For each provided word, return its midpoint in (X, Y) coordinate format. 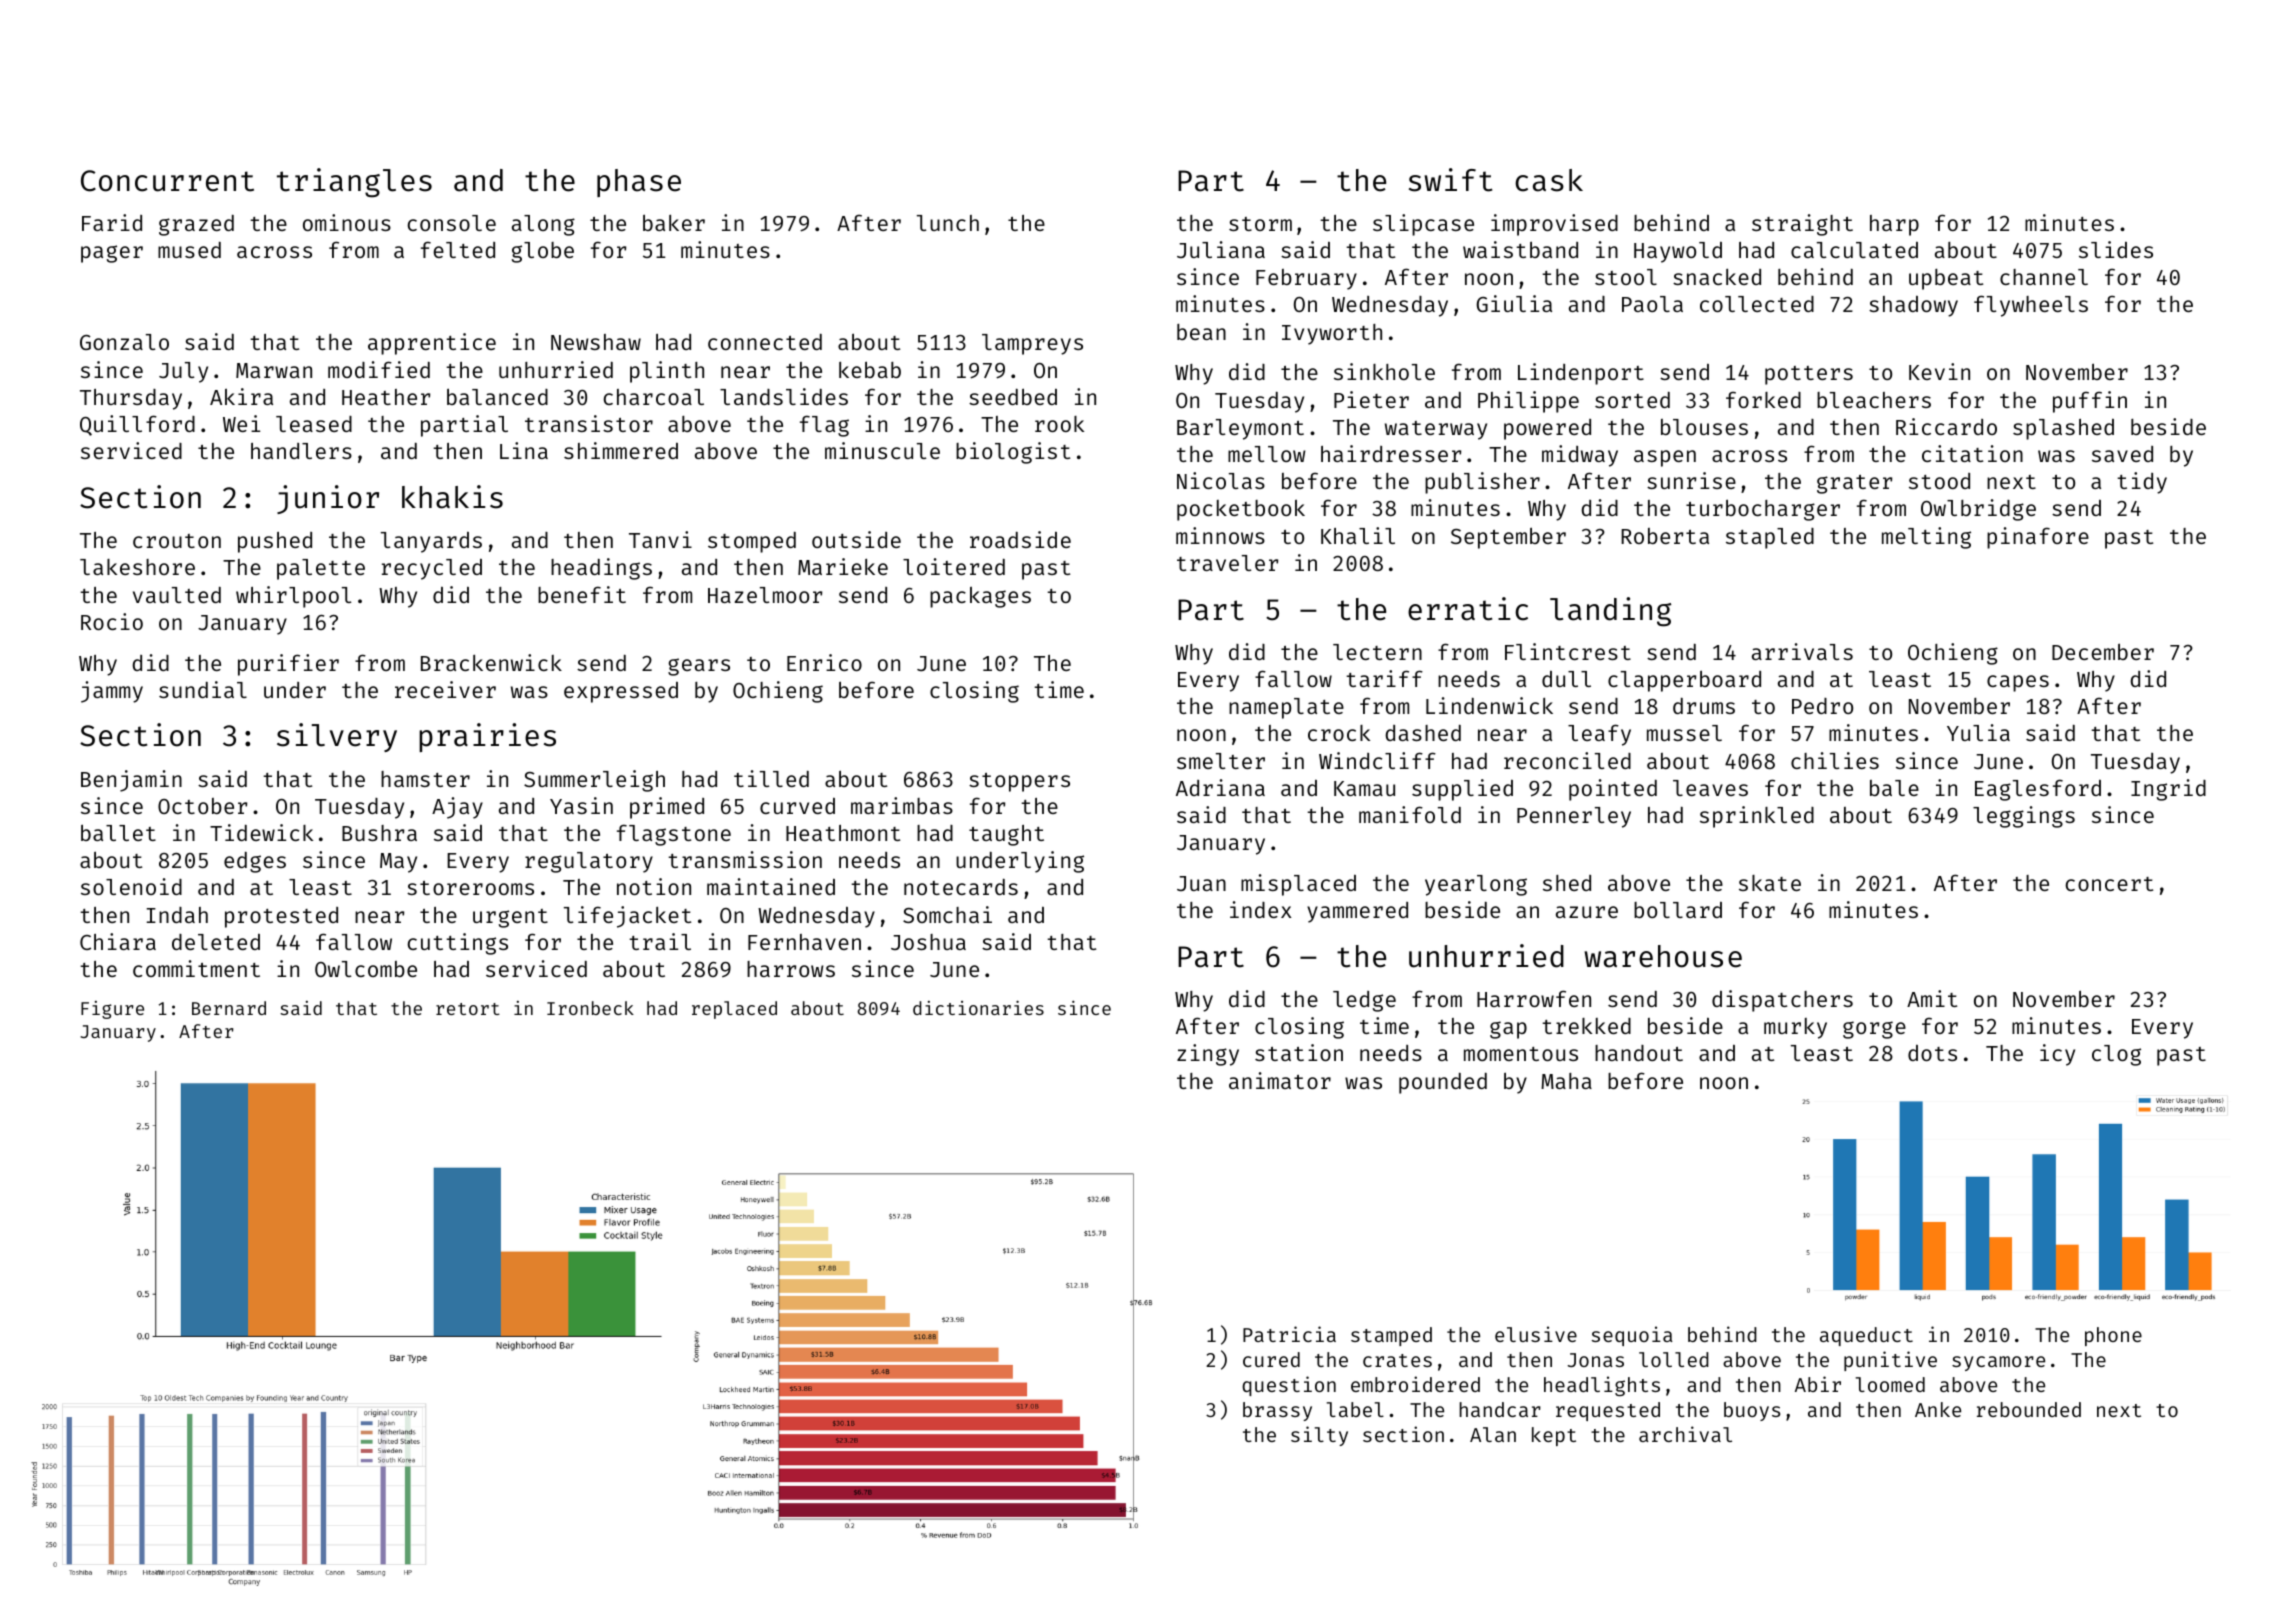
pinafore (2038, 538)
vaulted (177, 595)
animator (1280, 1080)
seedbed (1013, 396)
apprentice (432, 344)
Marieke (843, 566)
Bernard (229, 1008)
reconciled (1567, 760)
